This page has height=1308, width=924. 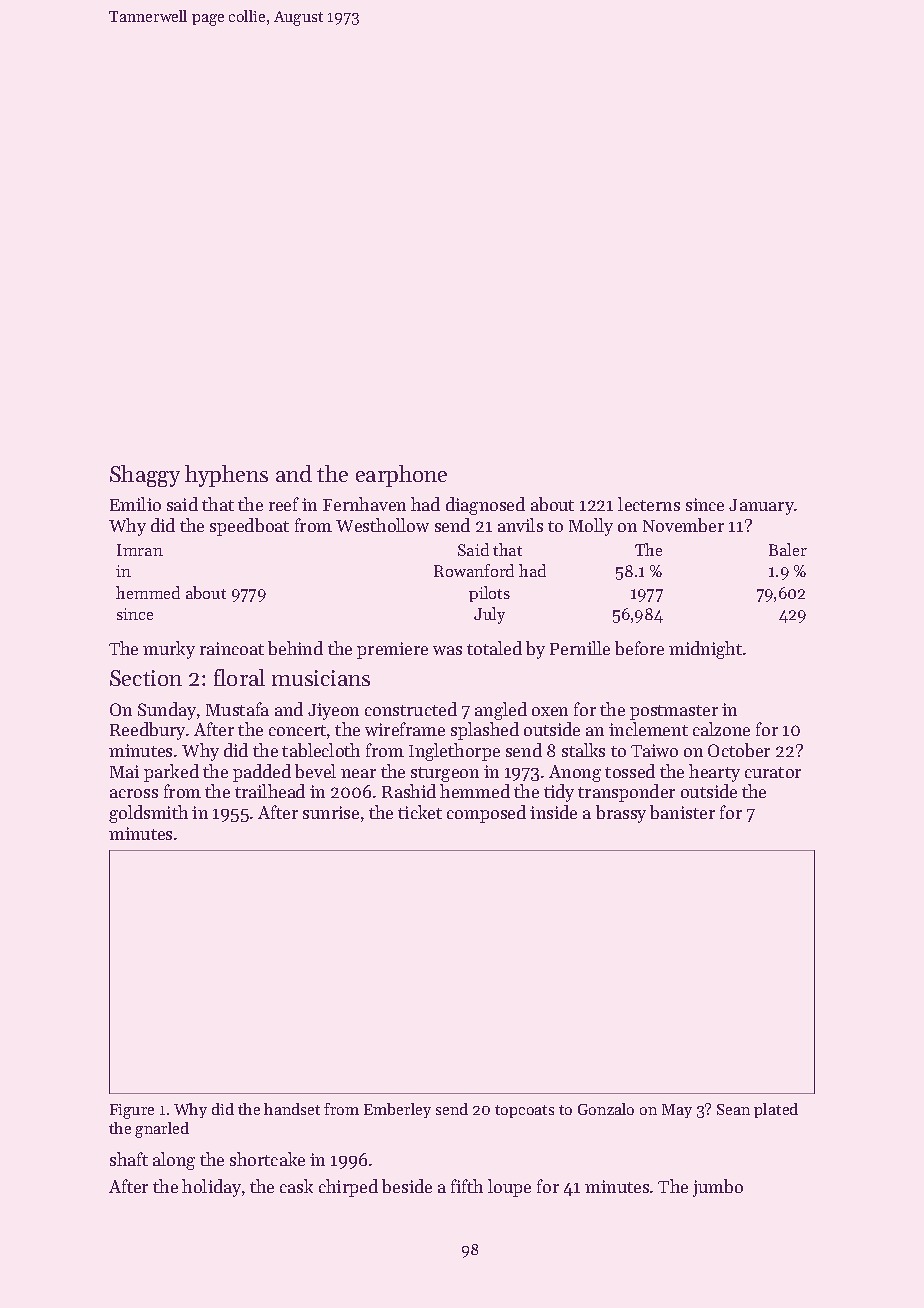 What do you see at coordinates (148, 814) in the page?
I see `goldsmith` at bounding box center [148, 814].
